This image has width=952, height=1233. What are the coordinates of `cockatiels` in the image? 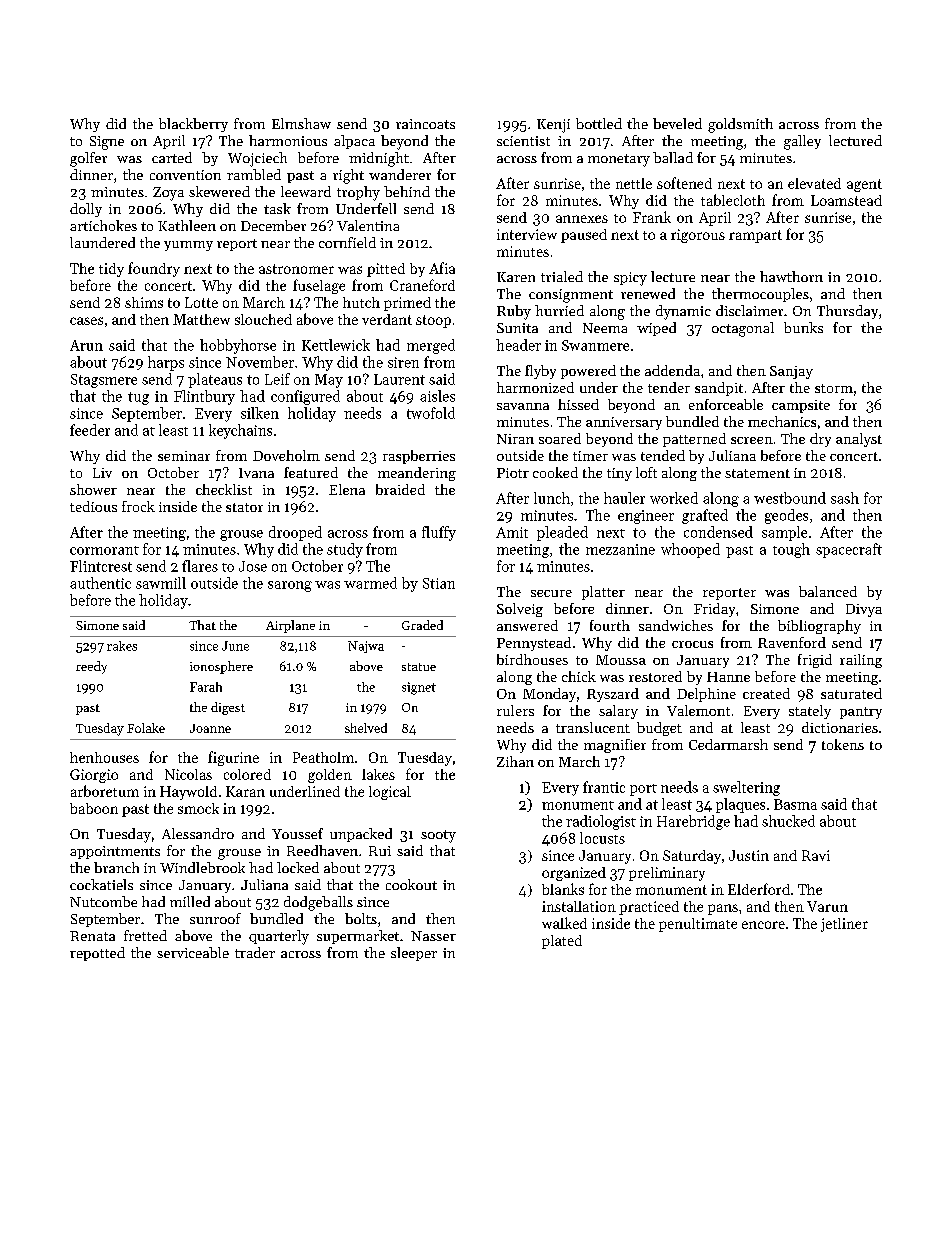 It's located at (101, 884).
